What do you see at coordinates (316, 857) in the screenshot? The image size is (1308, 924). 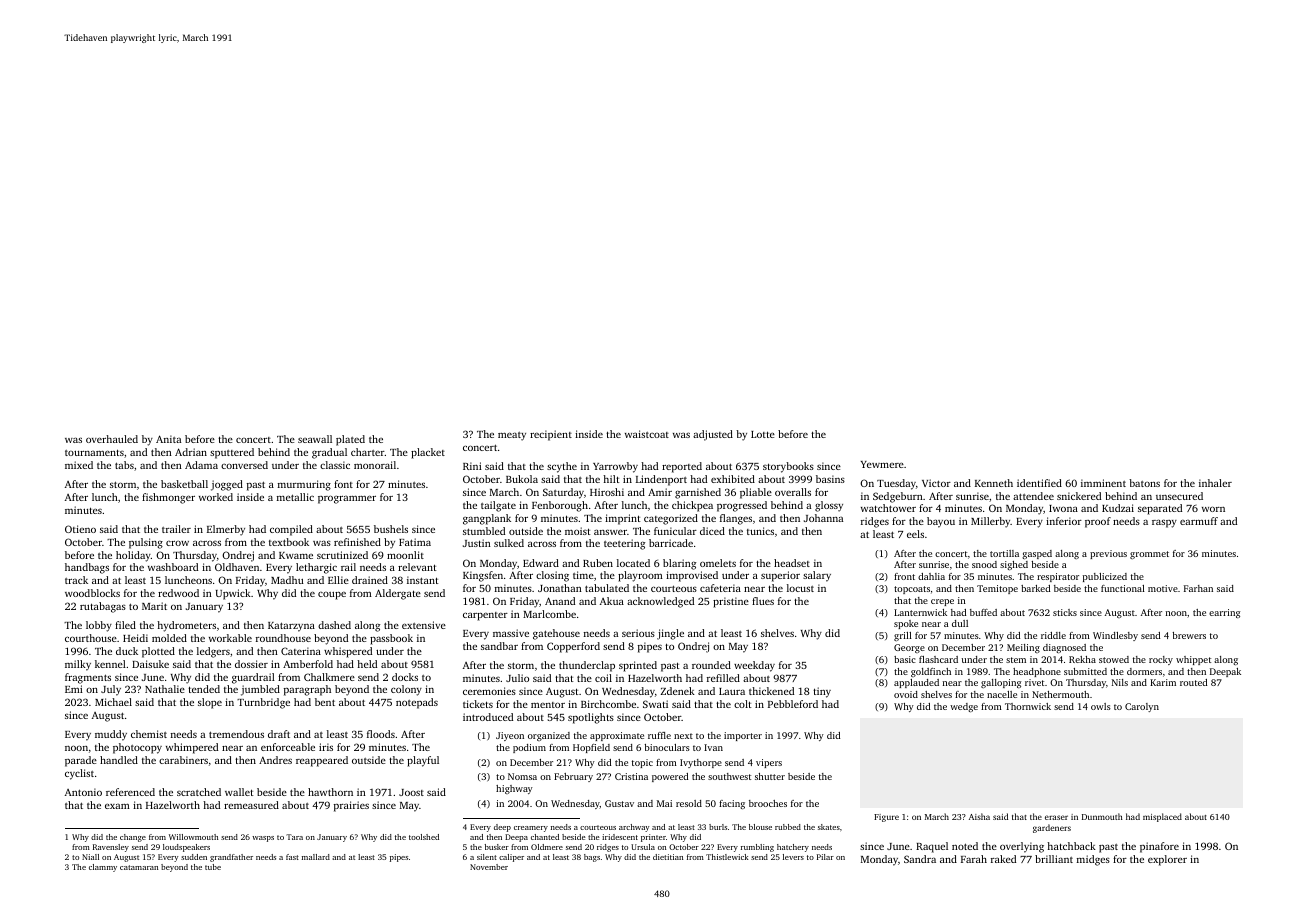 I see `mallard` at bounding box center [316, 857].
